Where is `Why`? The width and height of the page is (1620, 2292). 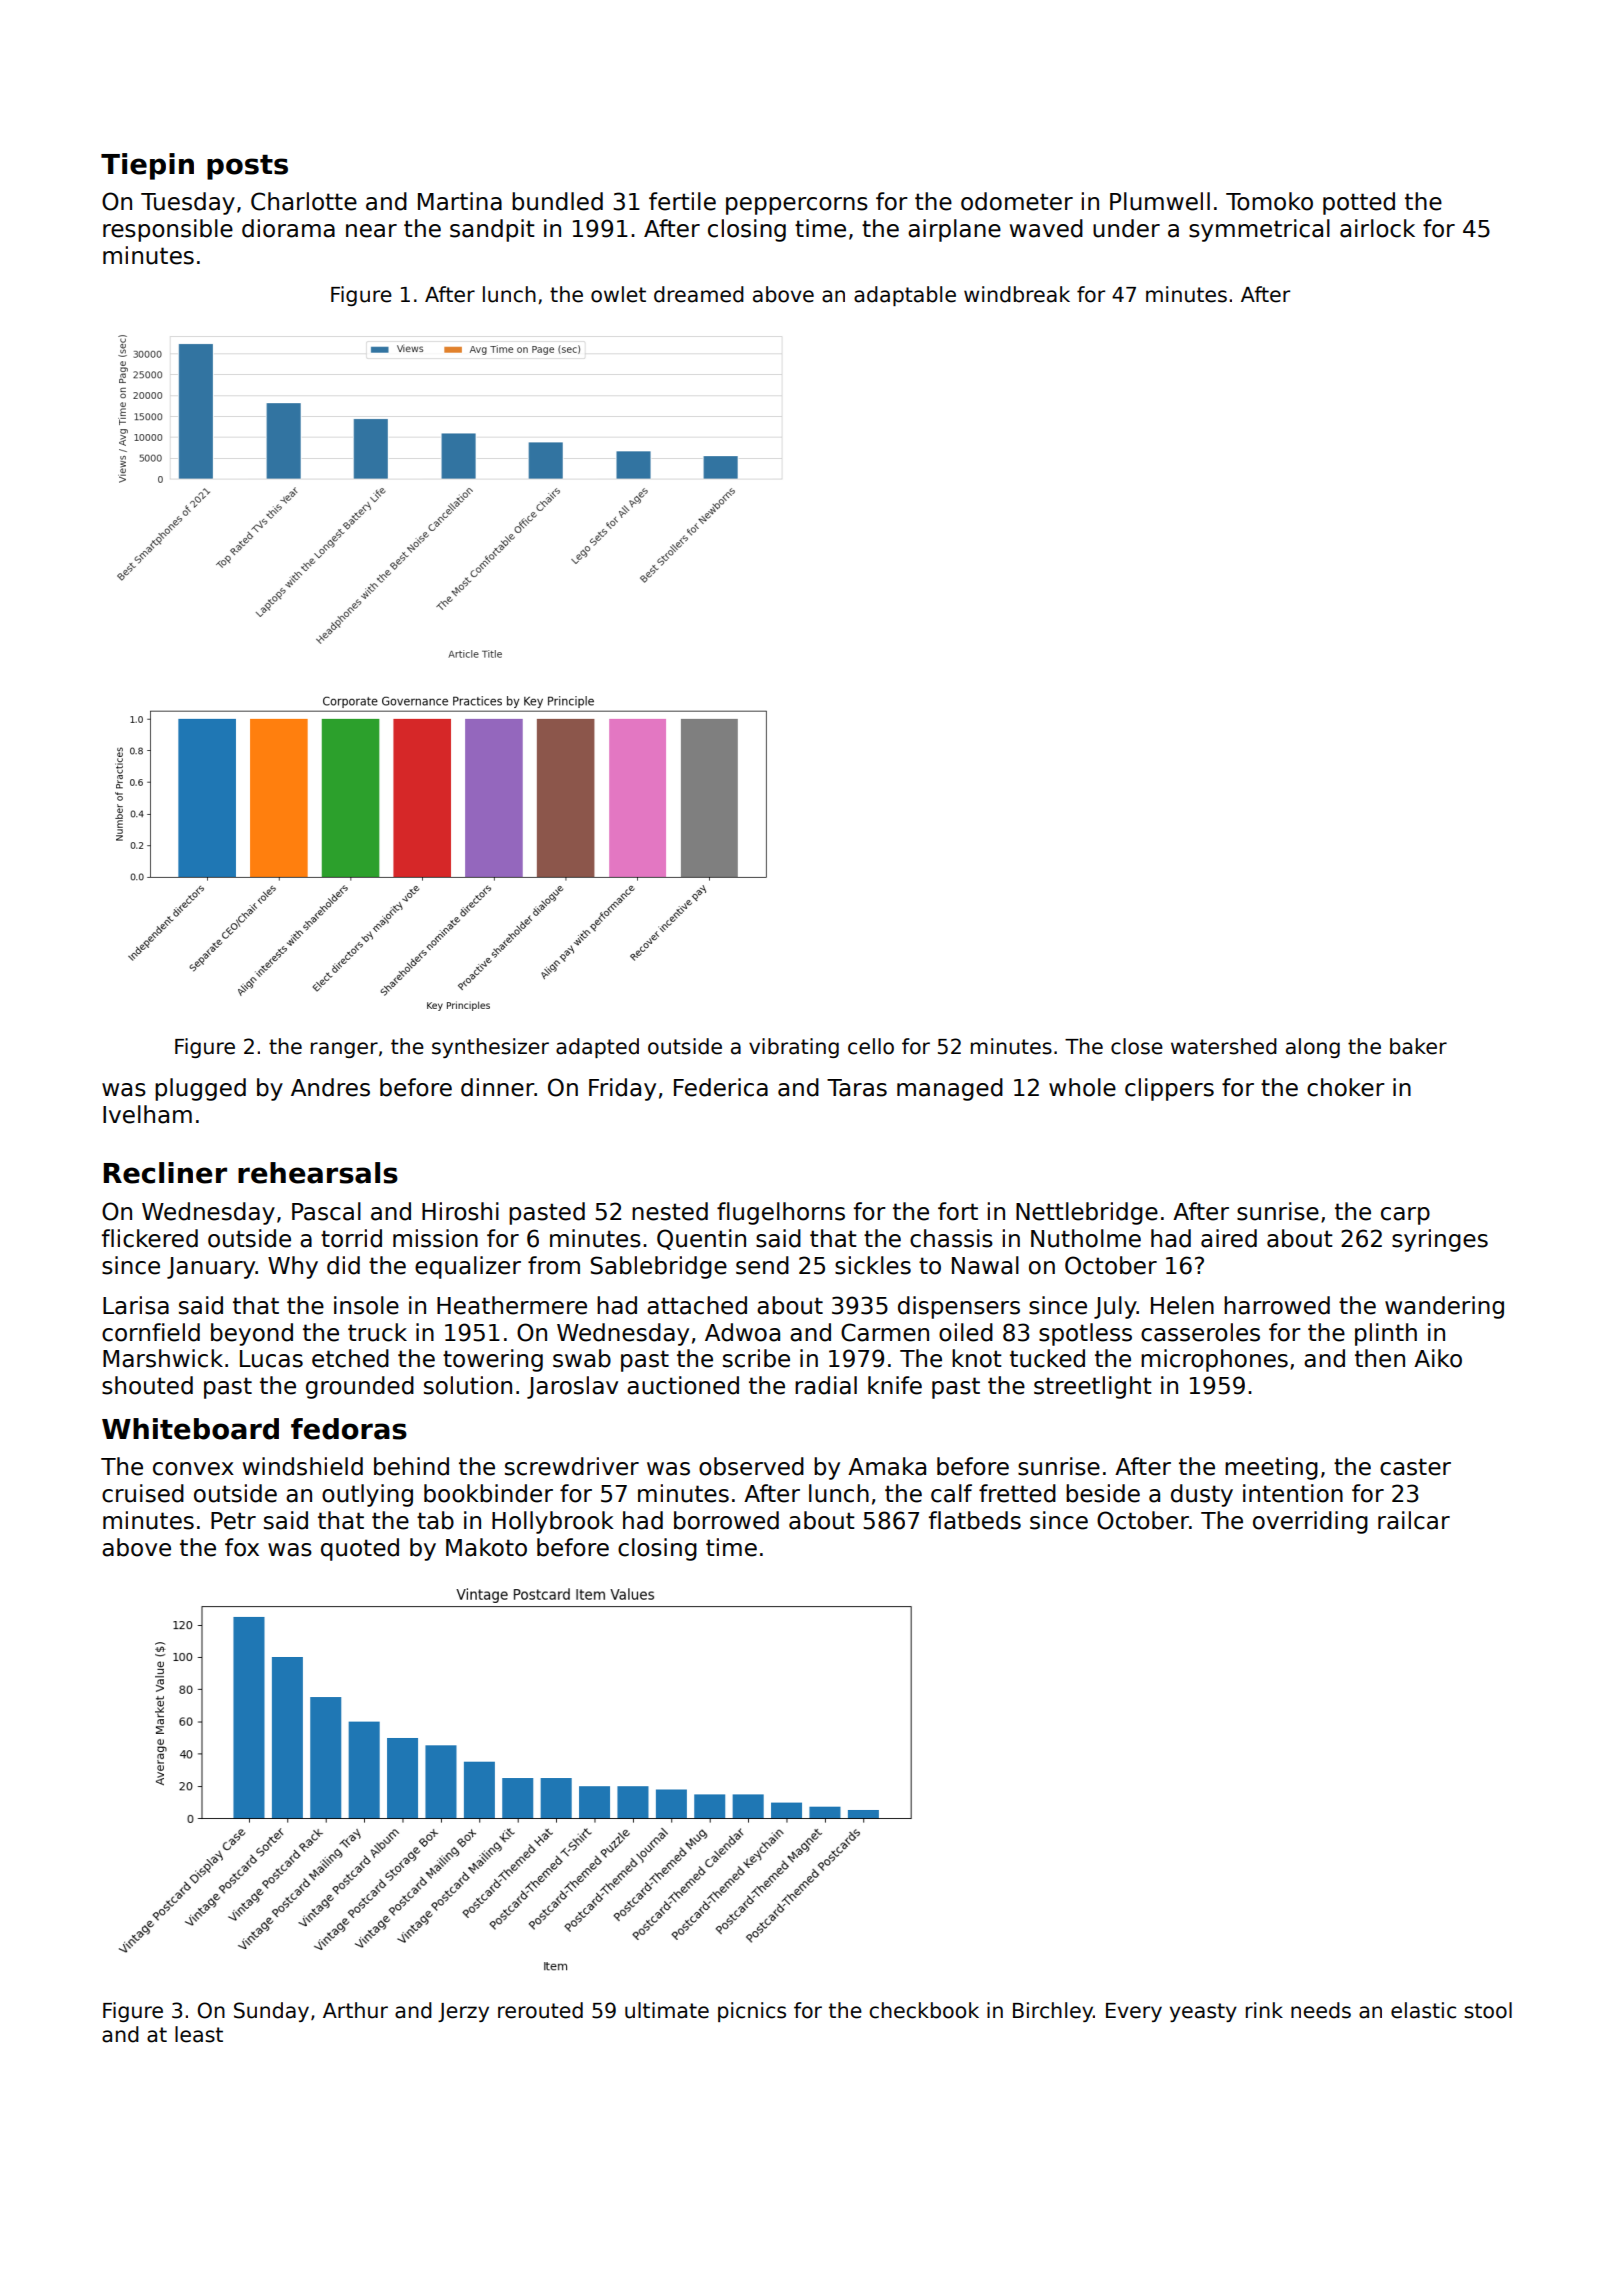
Why is located at coordinates (293, 1267).
